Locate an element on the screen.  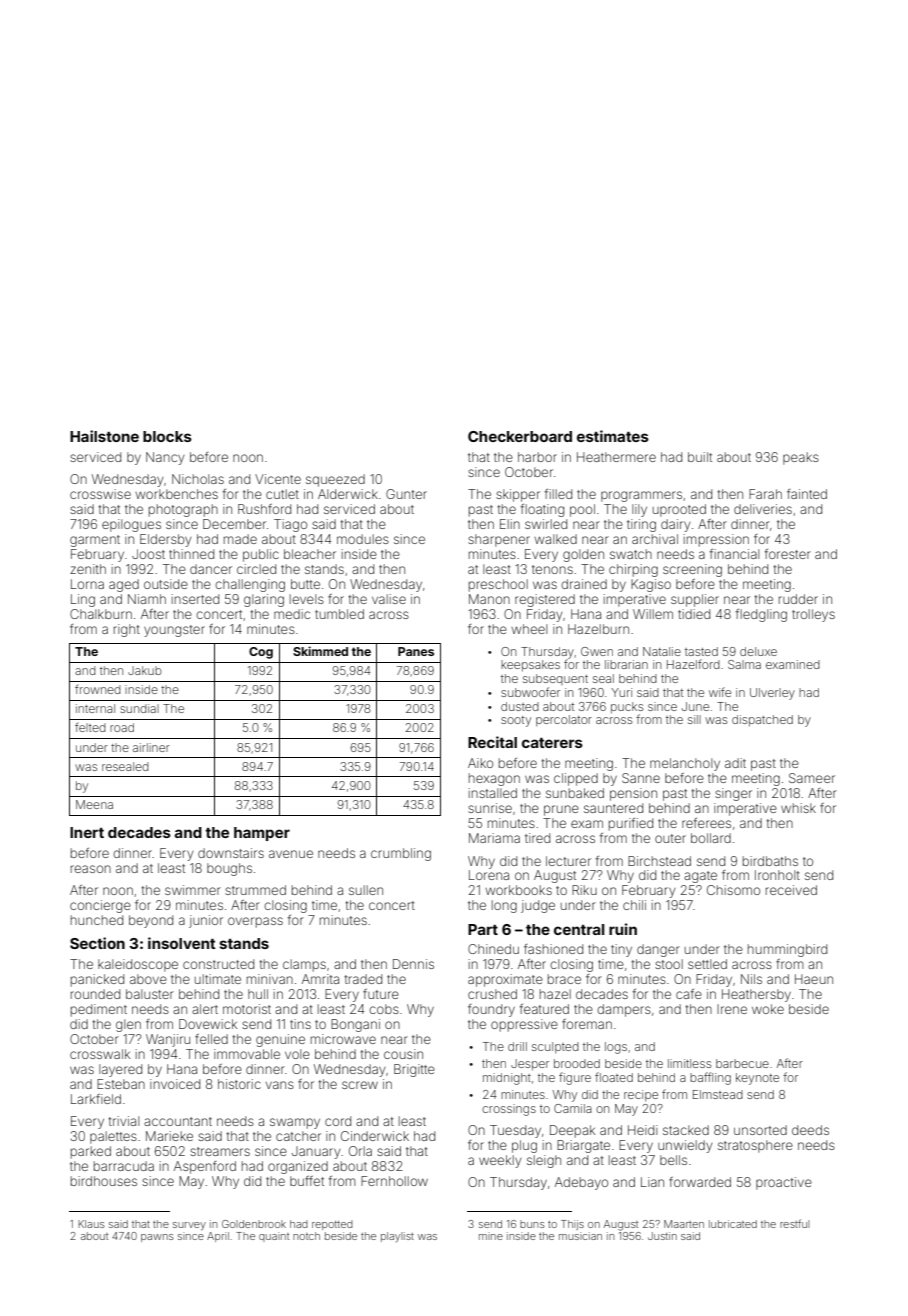
skipper is located at coordinates (518, 495).
